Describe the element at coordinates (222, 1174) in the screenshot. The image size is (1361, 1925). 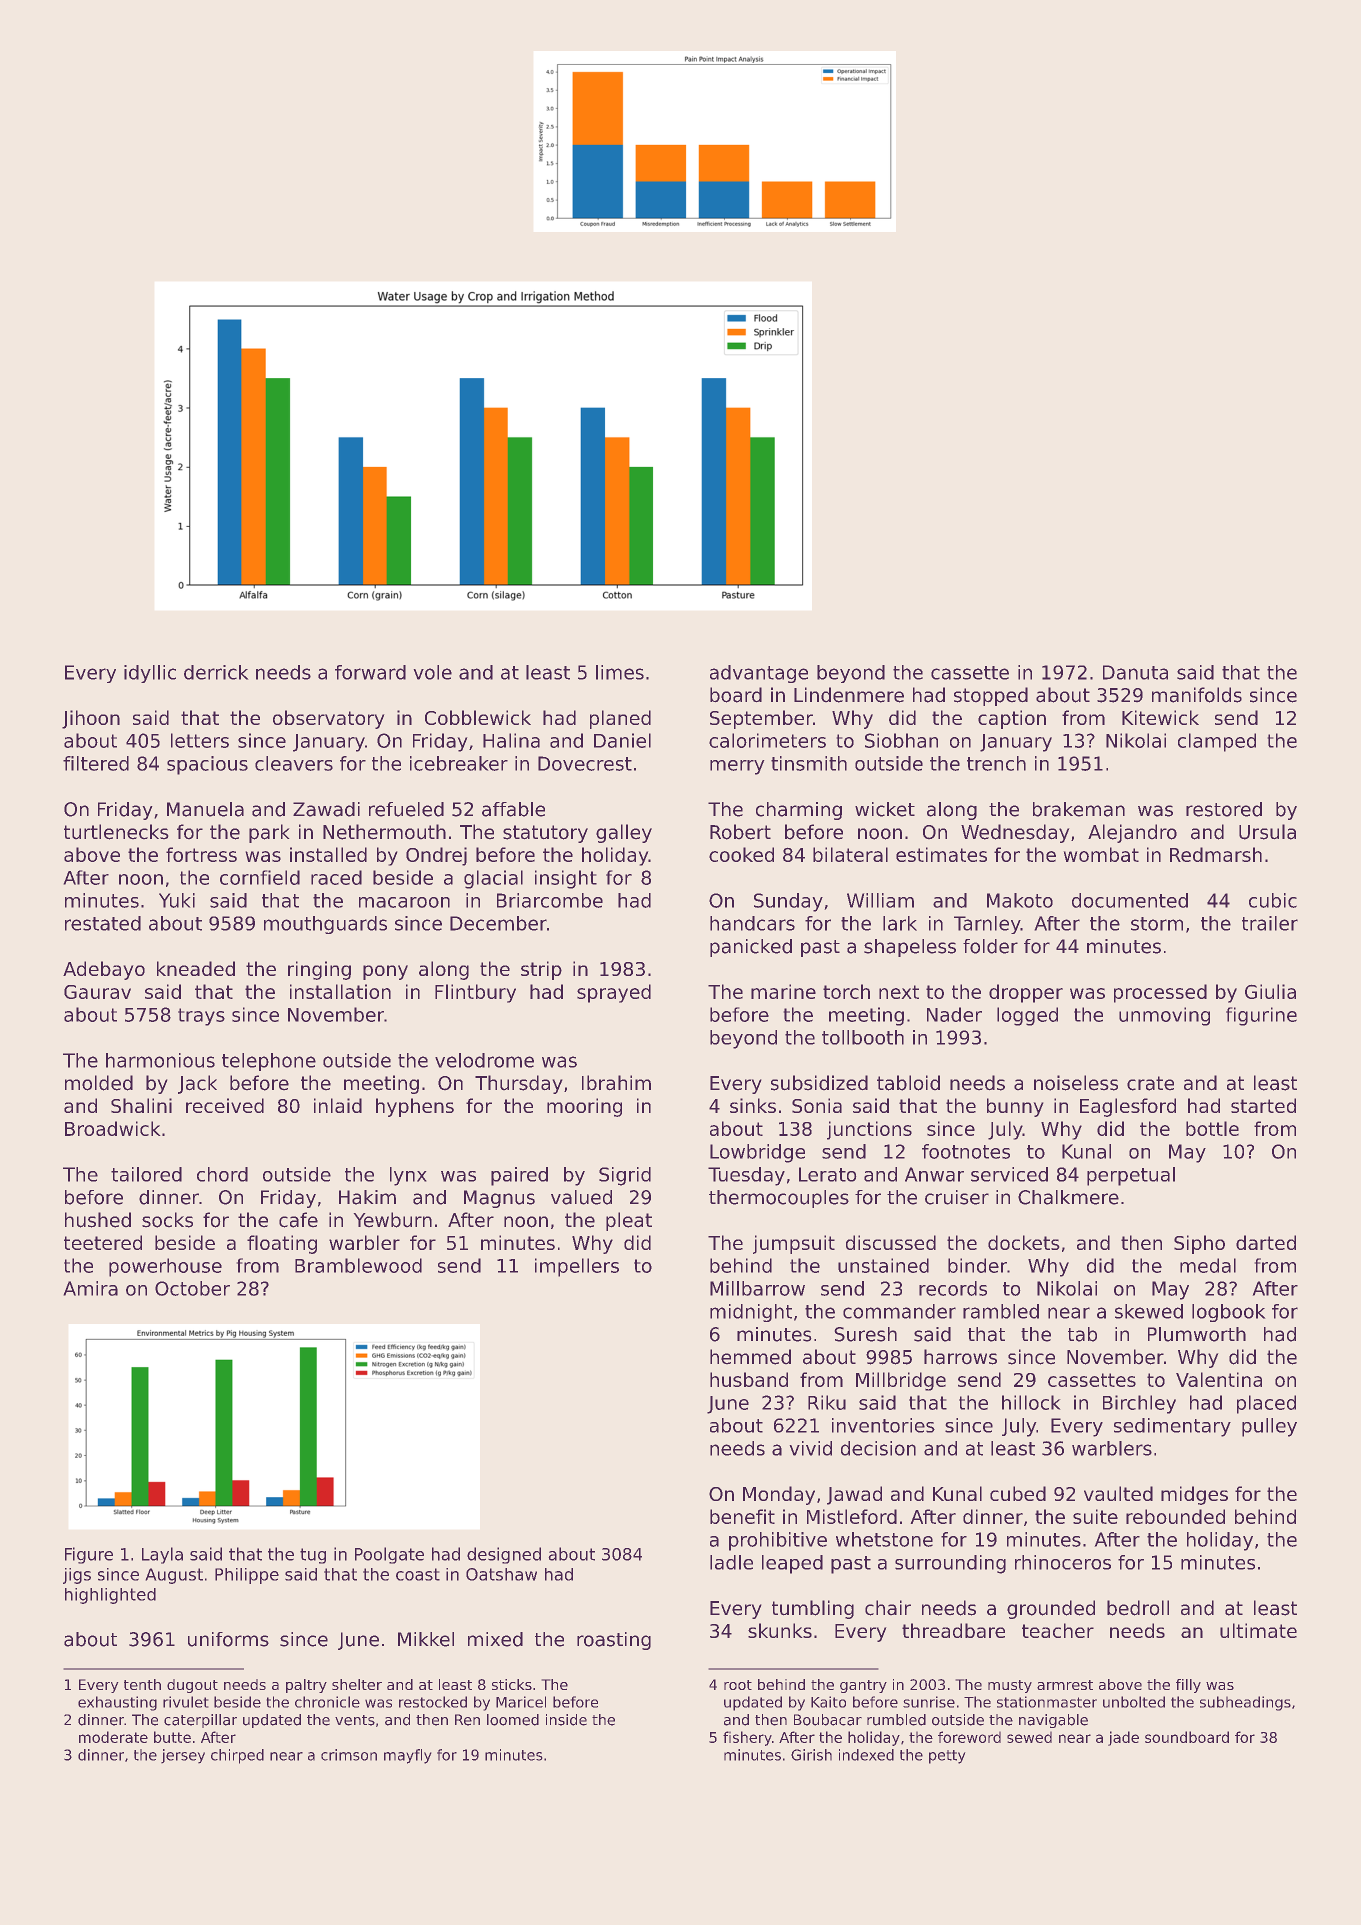
I see `chord` at that location.
